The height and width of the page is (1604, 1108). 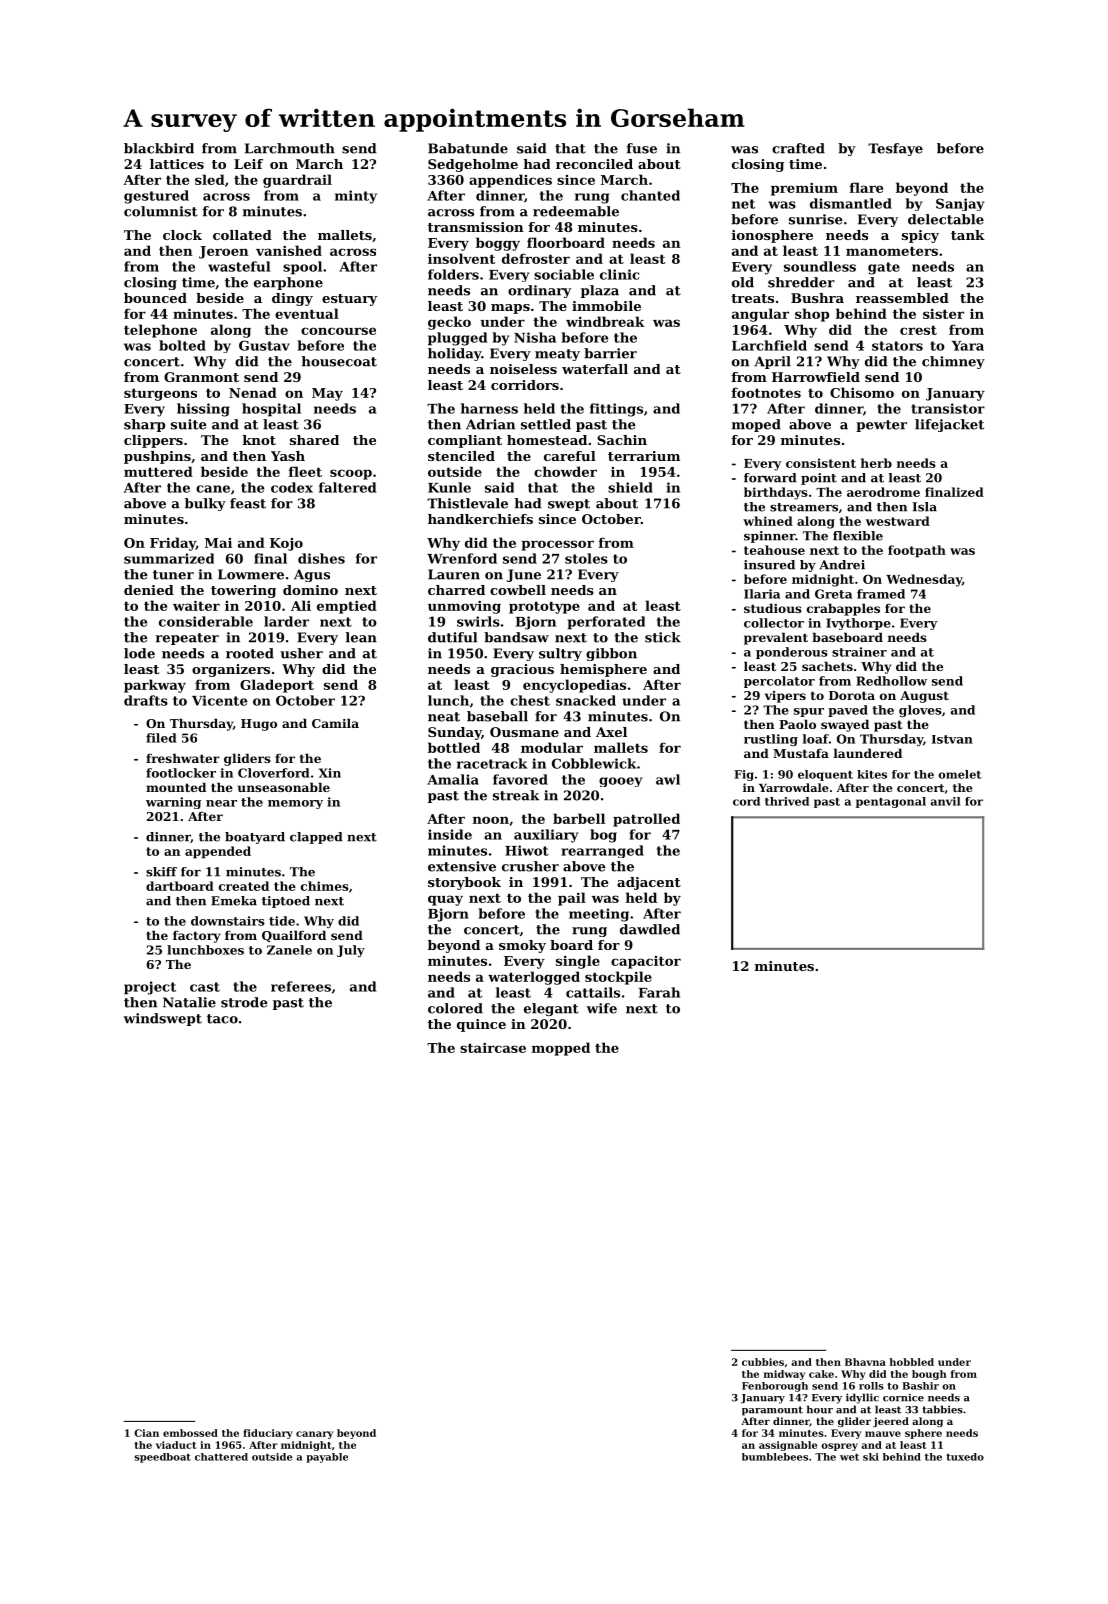 I want to click on Hugo, so click(x=259, y=725).
